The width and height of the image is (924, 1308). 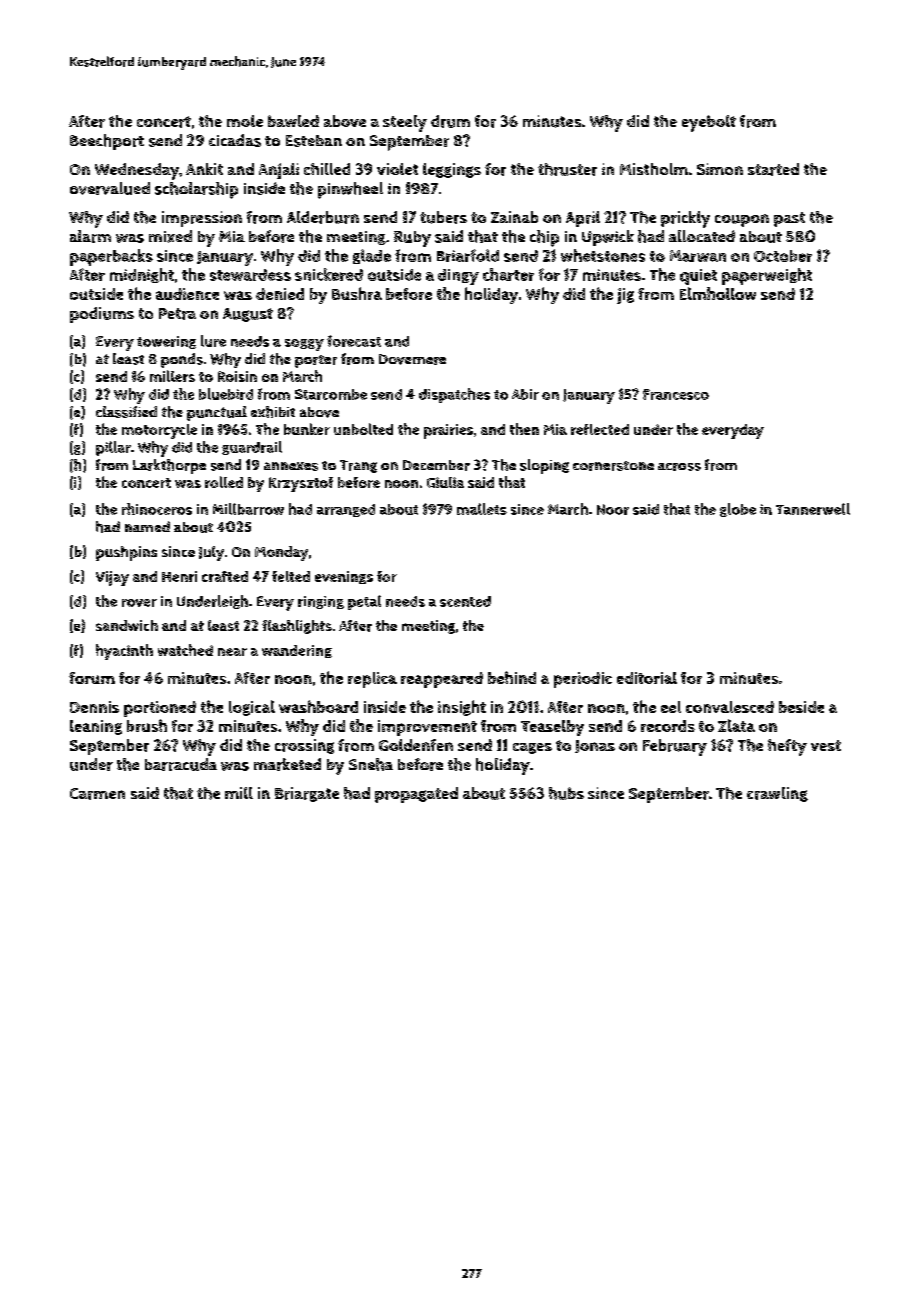 I want to click on started, so click(x=773, y=169).
